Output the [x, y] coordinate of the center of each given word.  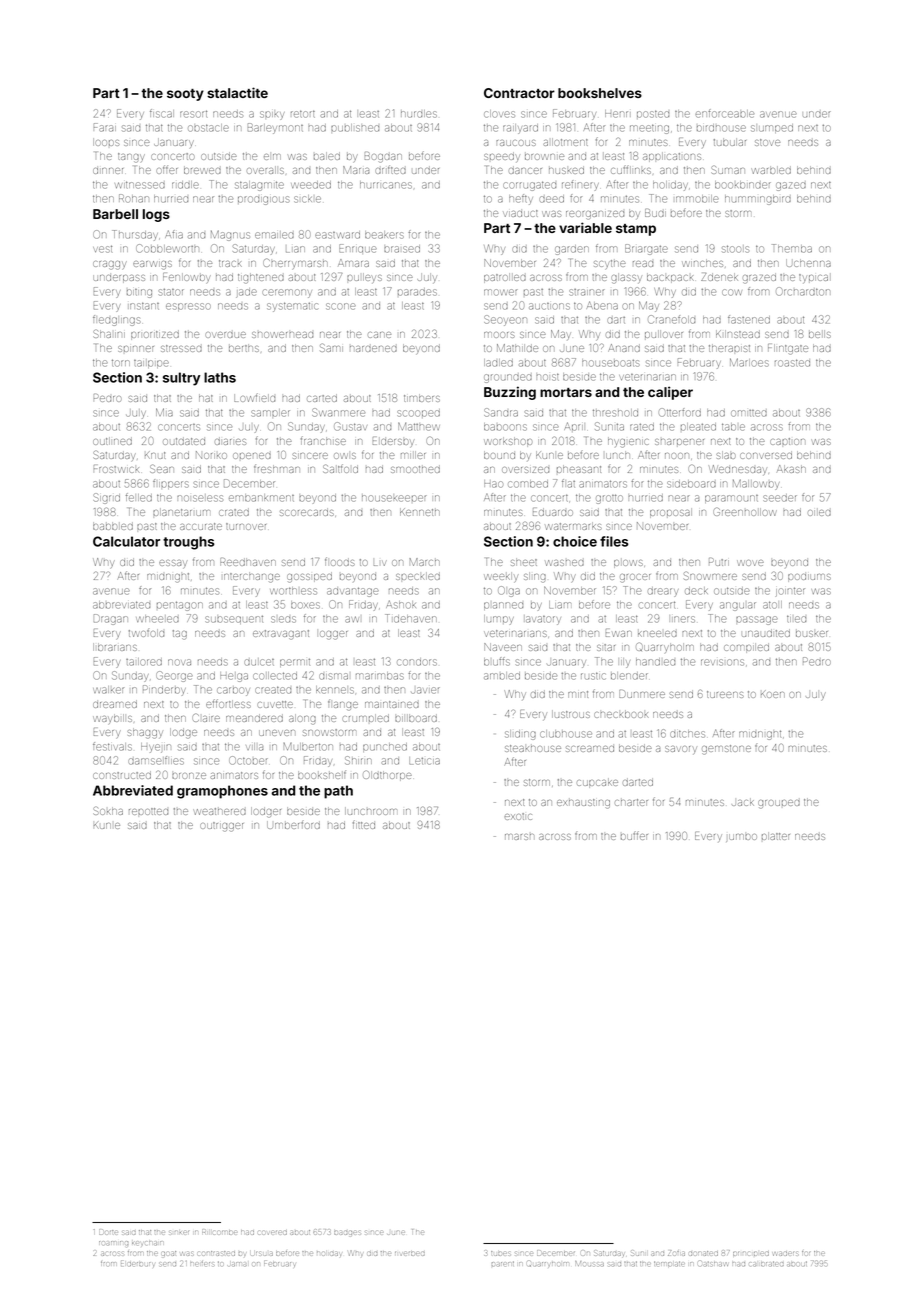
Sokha [108, 811]
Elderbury [137, 1264]
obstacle [208, 128]
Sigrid [106, 498]
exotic [518, 816]
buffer [634, 835]
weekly [501, 578]
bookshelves [600, 93]
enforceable [725, 113]
